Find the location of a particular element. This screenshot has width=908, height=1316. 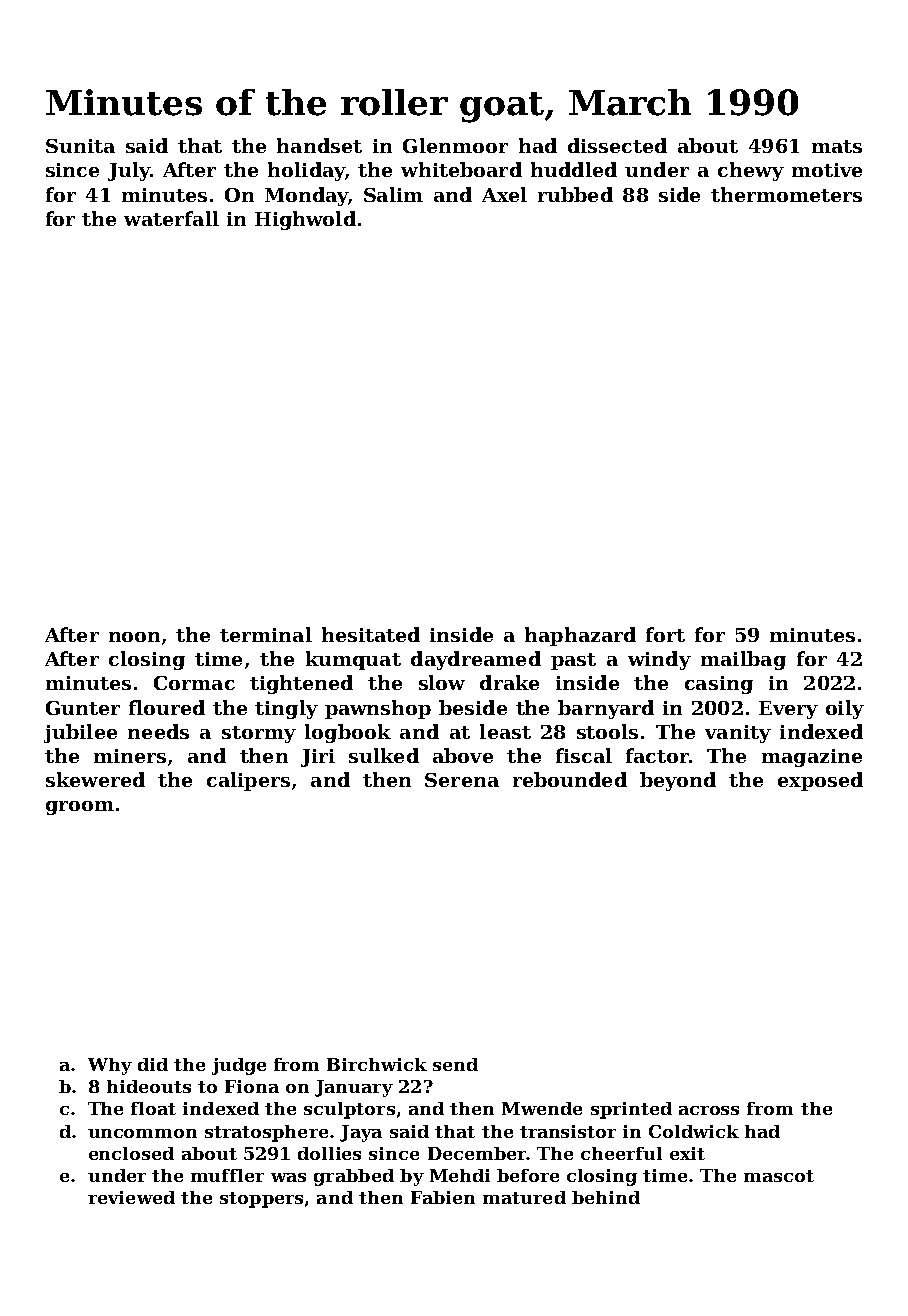

Highwold is located at coordinates (305, 220).
